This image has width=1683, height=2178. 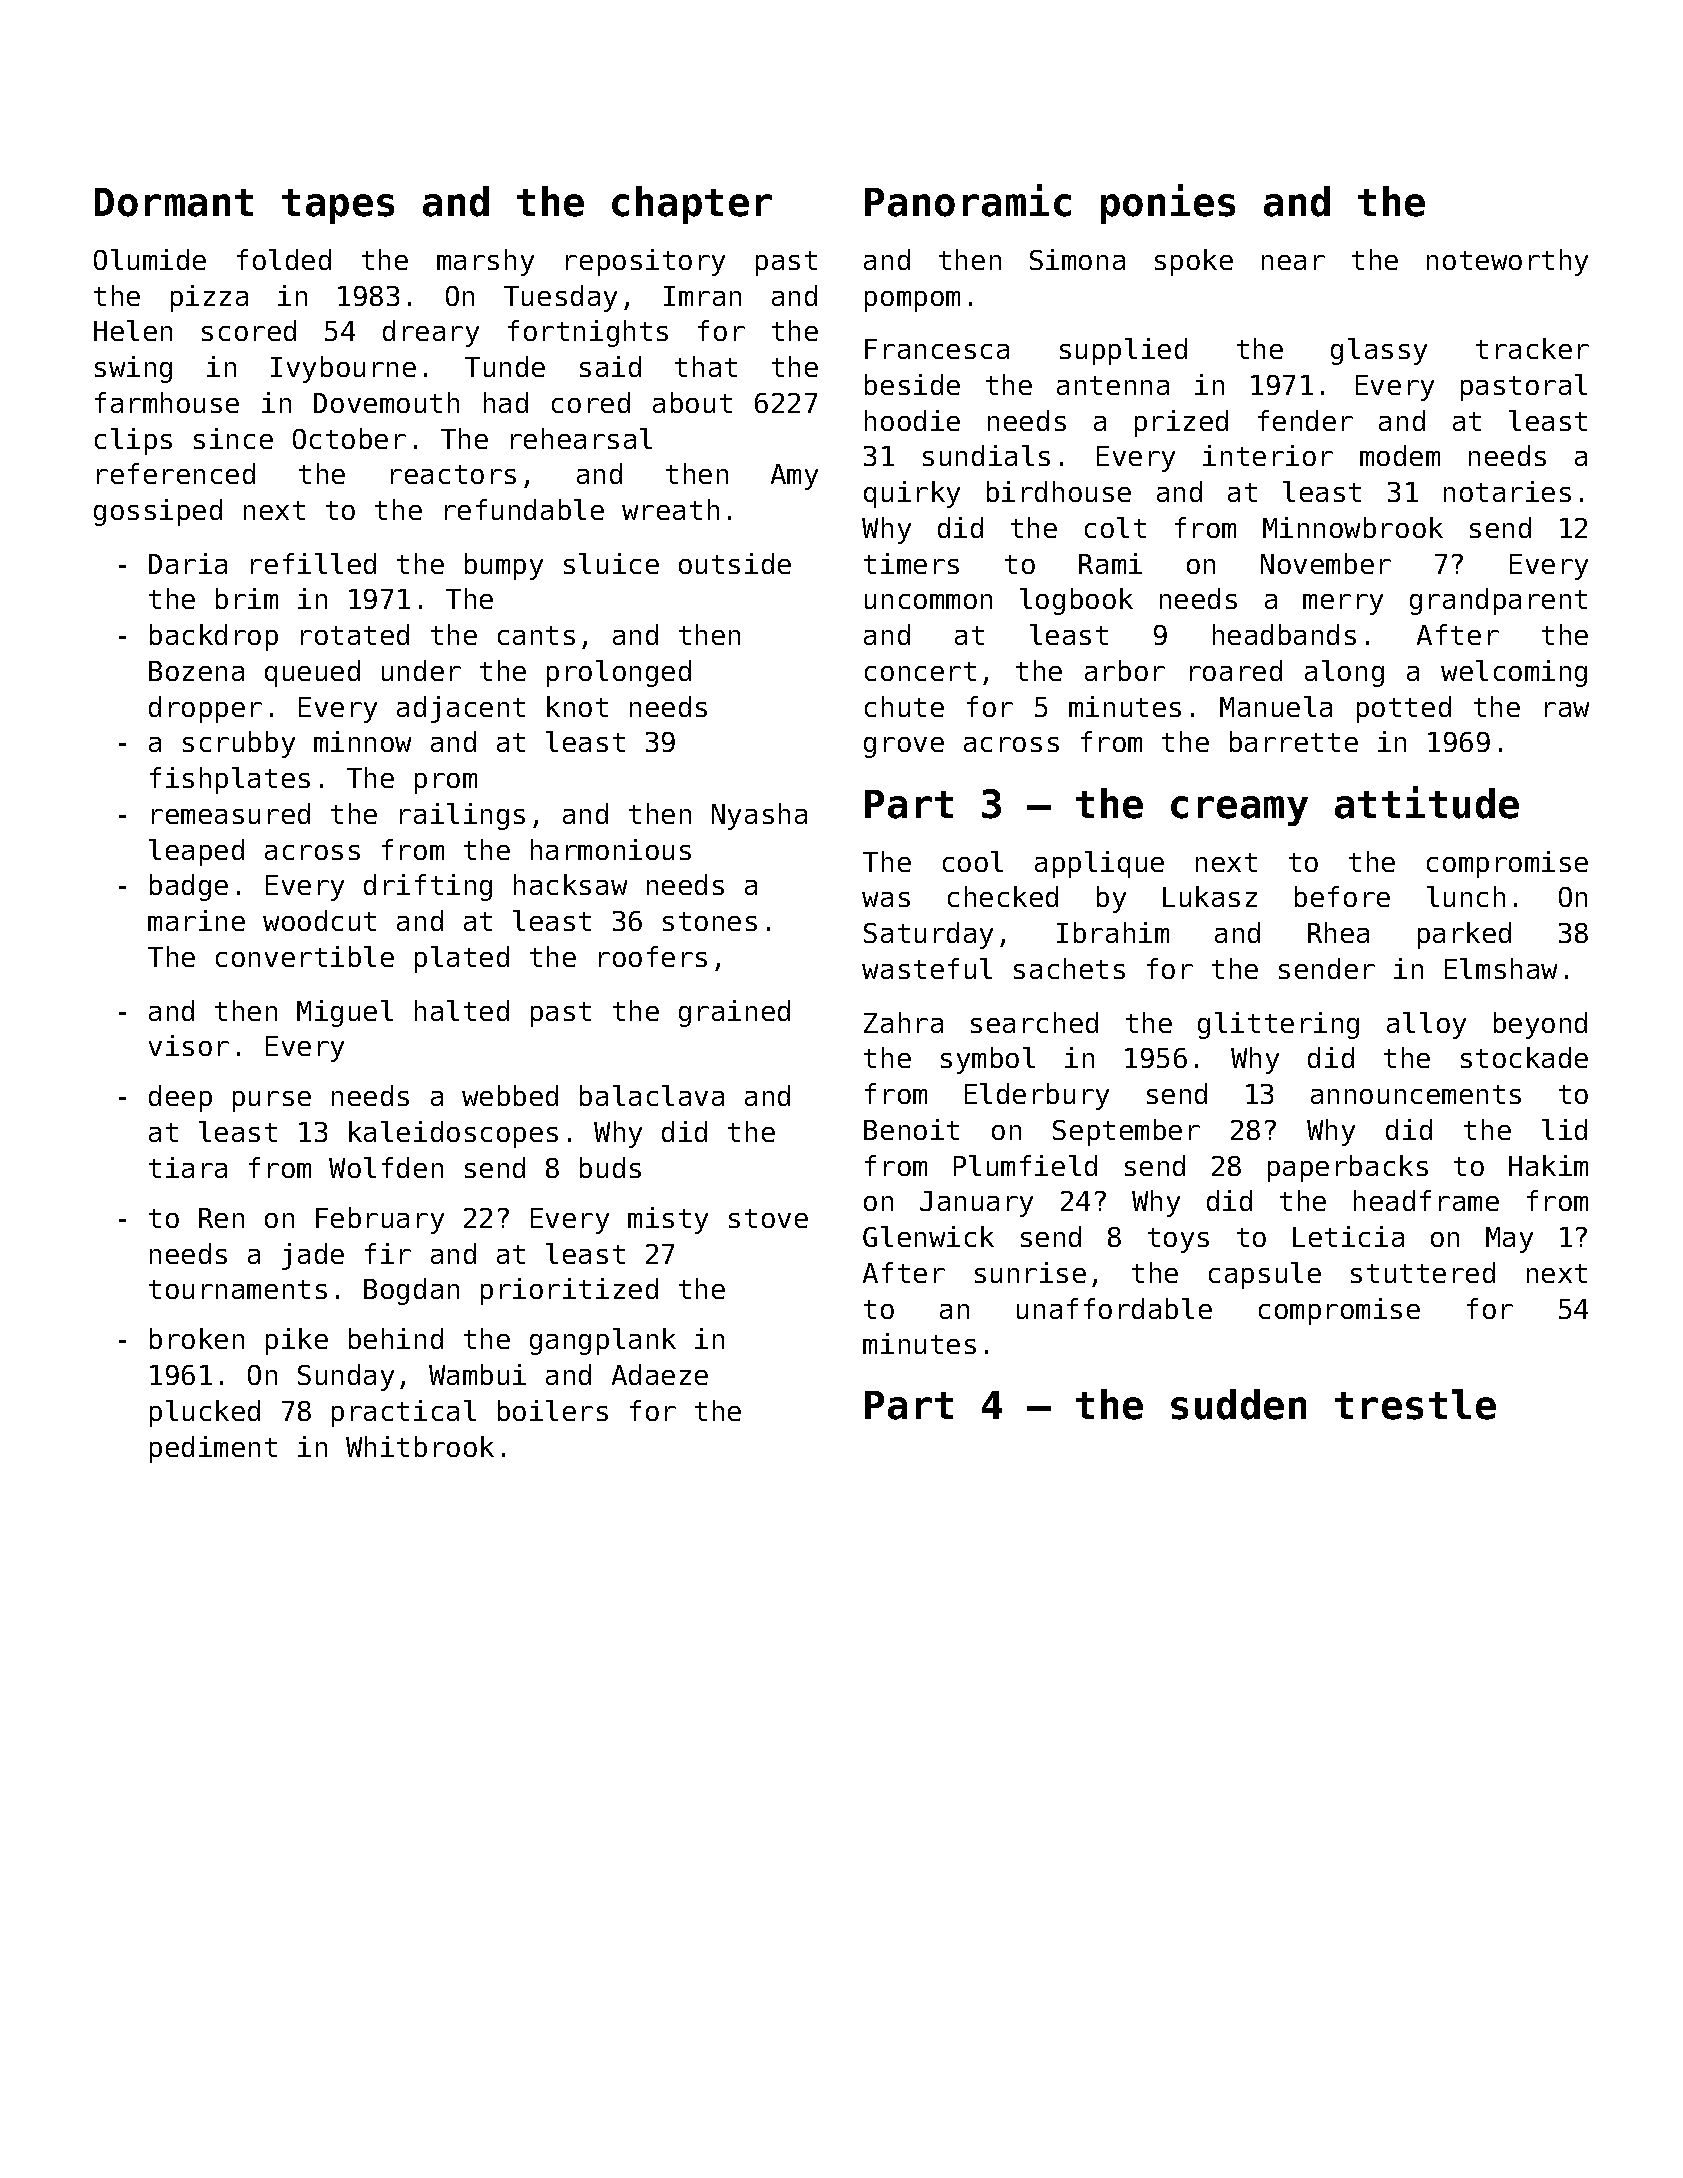 I want to click on noteworthy, so click(x=1507, y=262).
